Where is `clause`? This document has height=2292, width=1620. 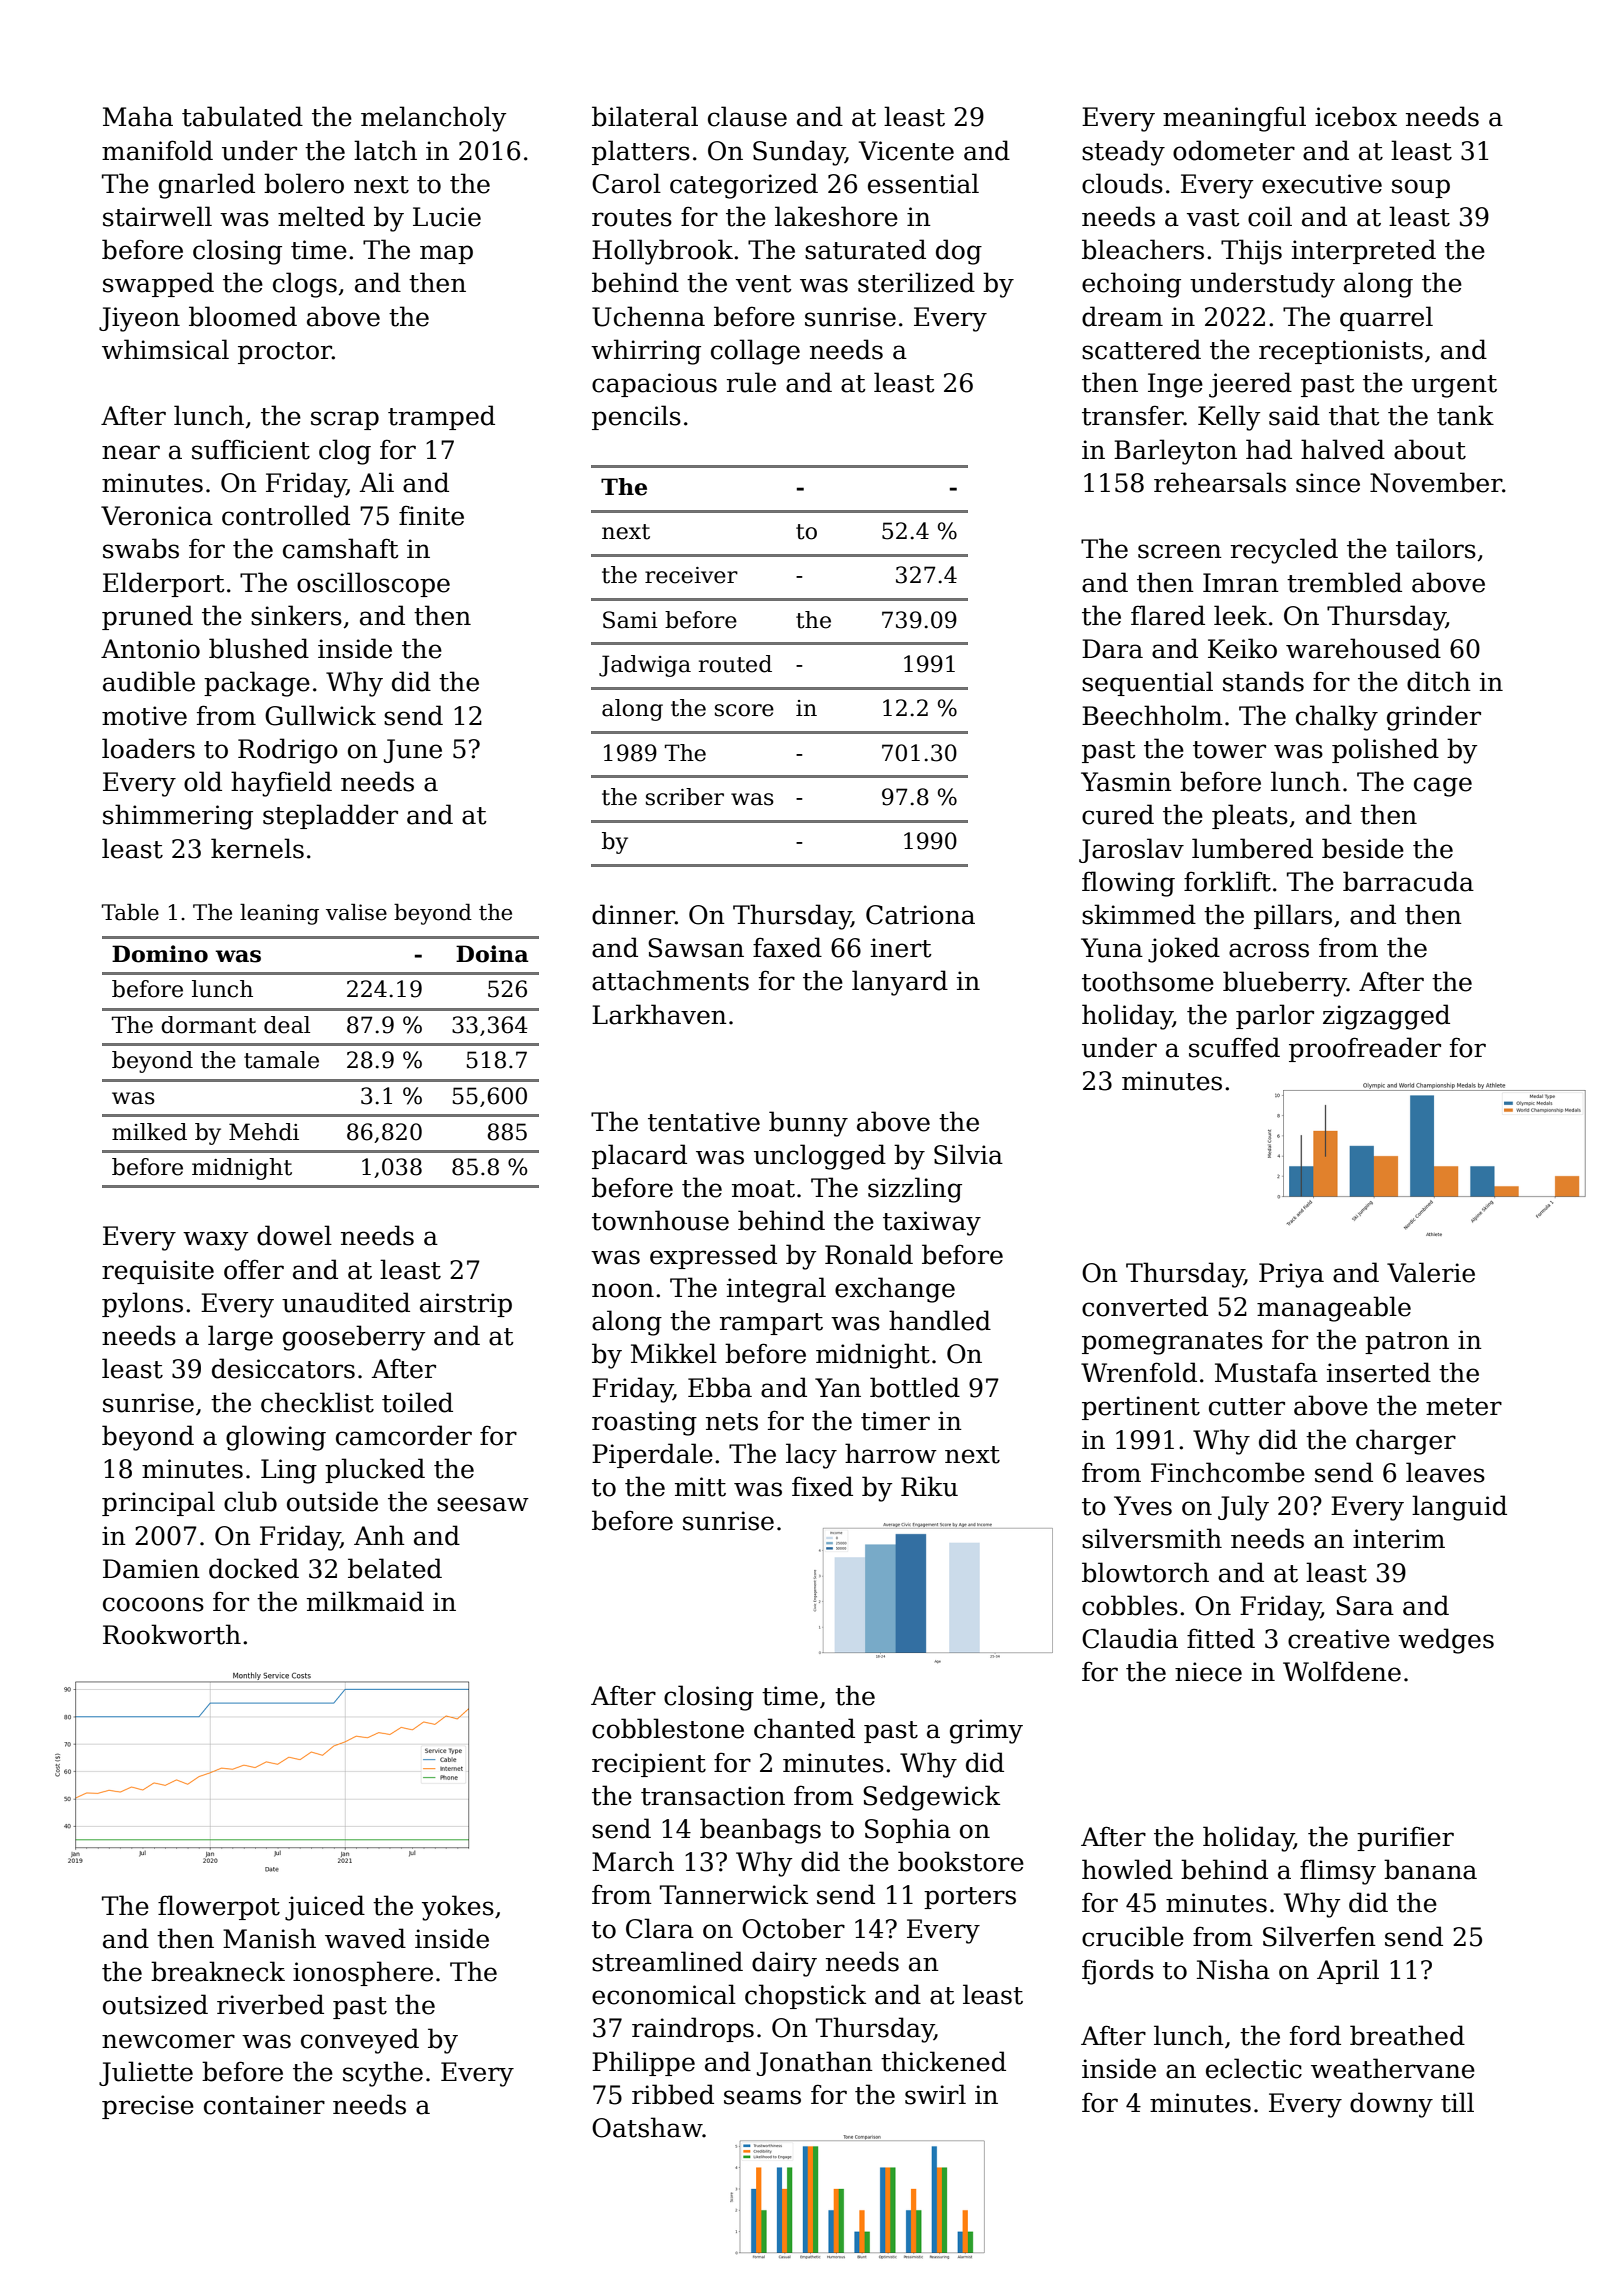 clause is located at coordinates (747, 116).
